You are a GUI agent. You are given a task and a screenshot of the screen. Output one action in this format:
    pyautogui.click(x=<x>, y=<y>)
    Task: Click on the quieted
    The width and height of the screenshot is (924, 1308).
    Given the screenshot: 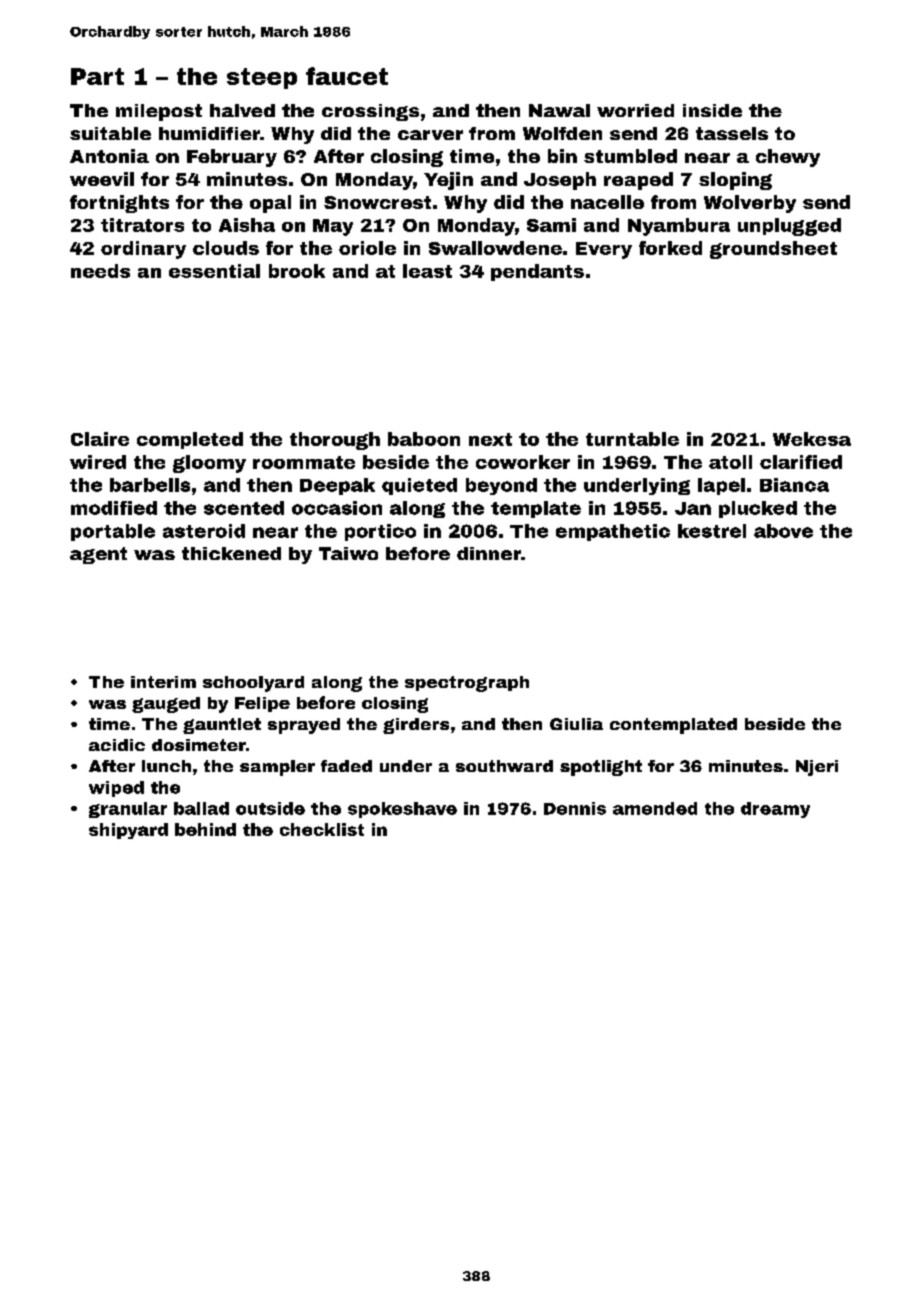 What is the action you would take?
    pyautogui.click(x=419, y=486)
